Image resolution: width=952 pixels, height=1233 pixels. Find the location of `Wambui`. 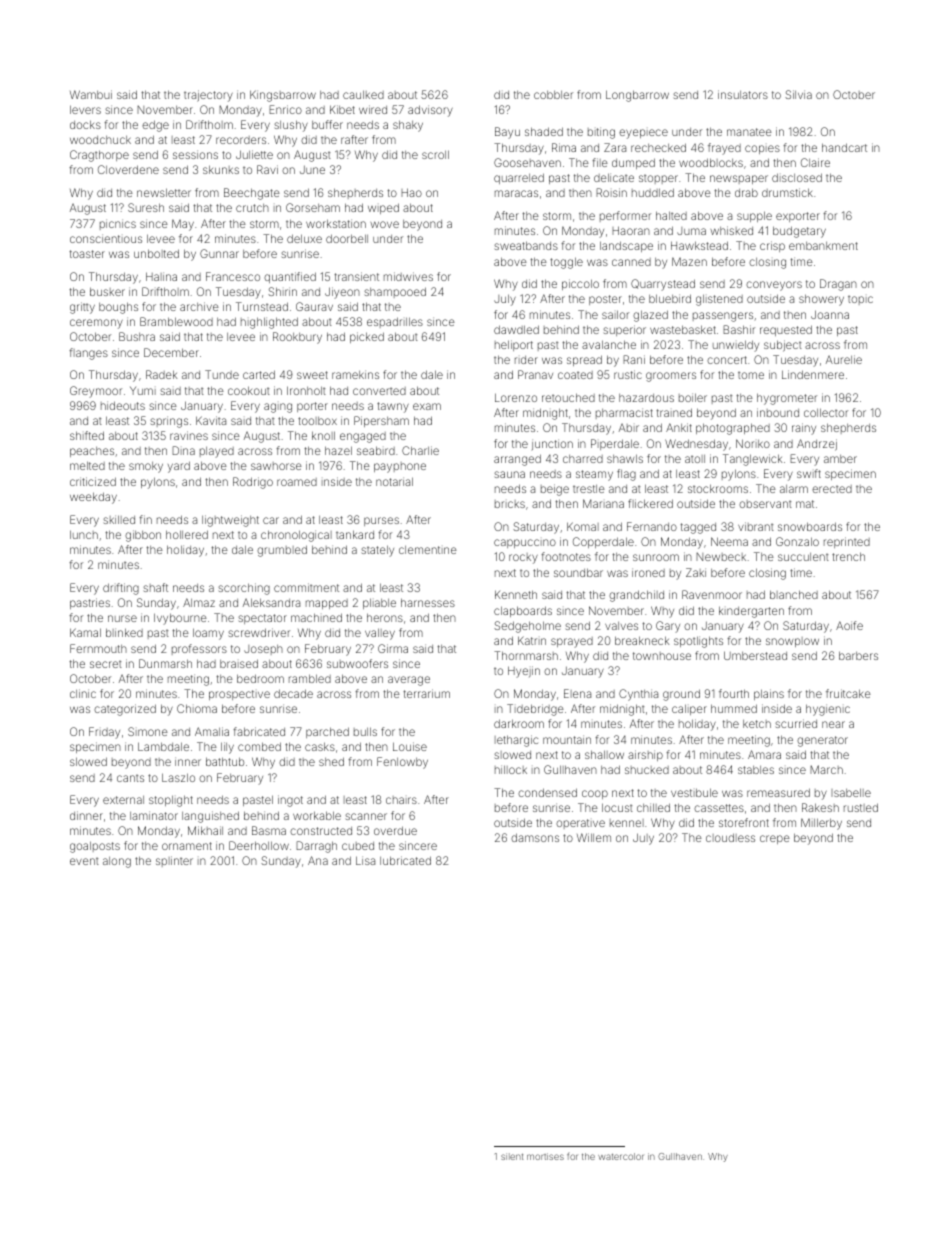

Wambui is located at coordinates (91, 94).
